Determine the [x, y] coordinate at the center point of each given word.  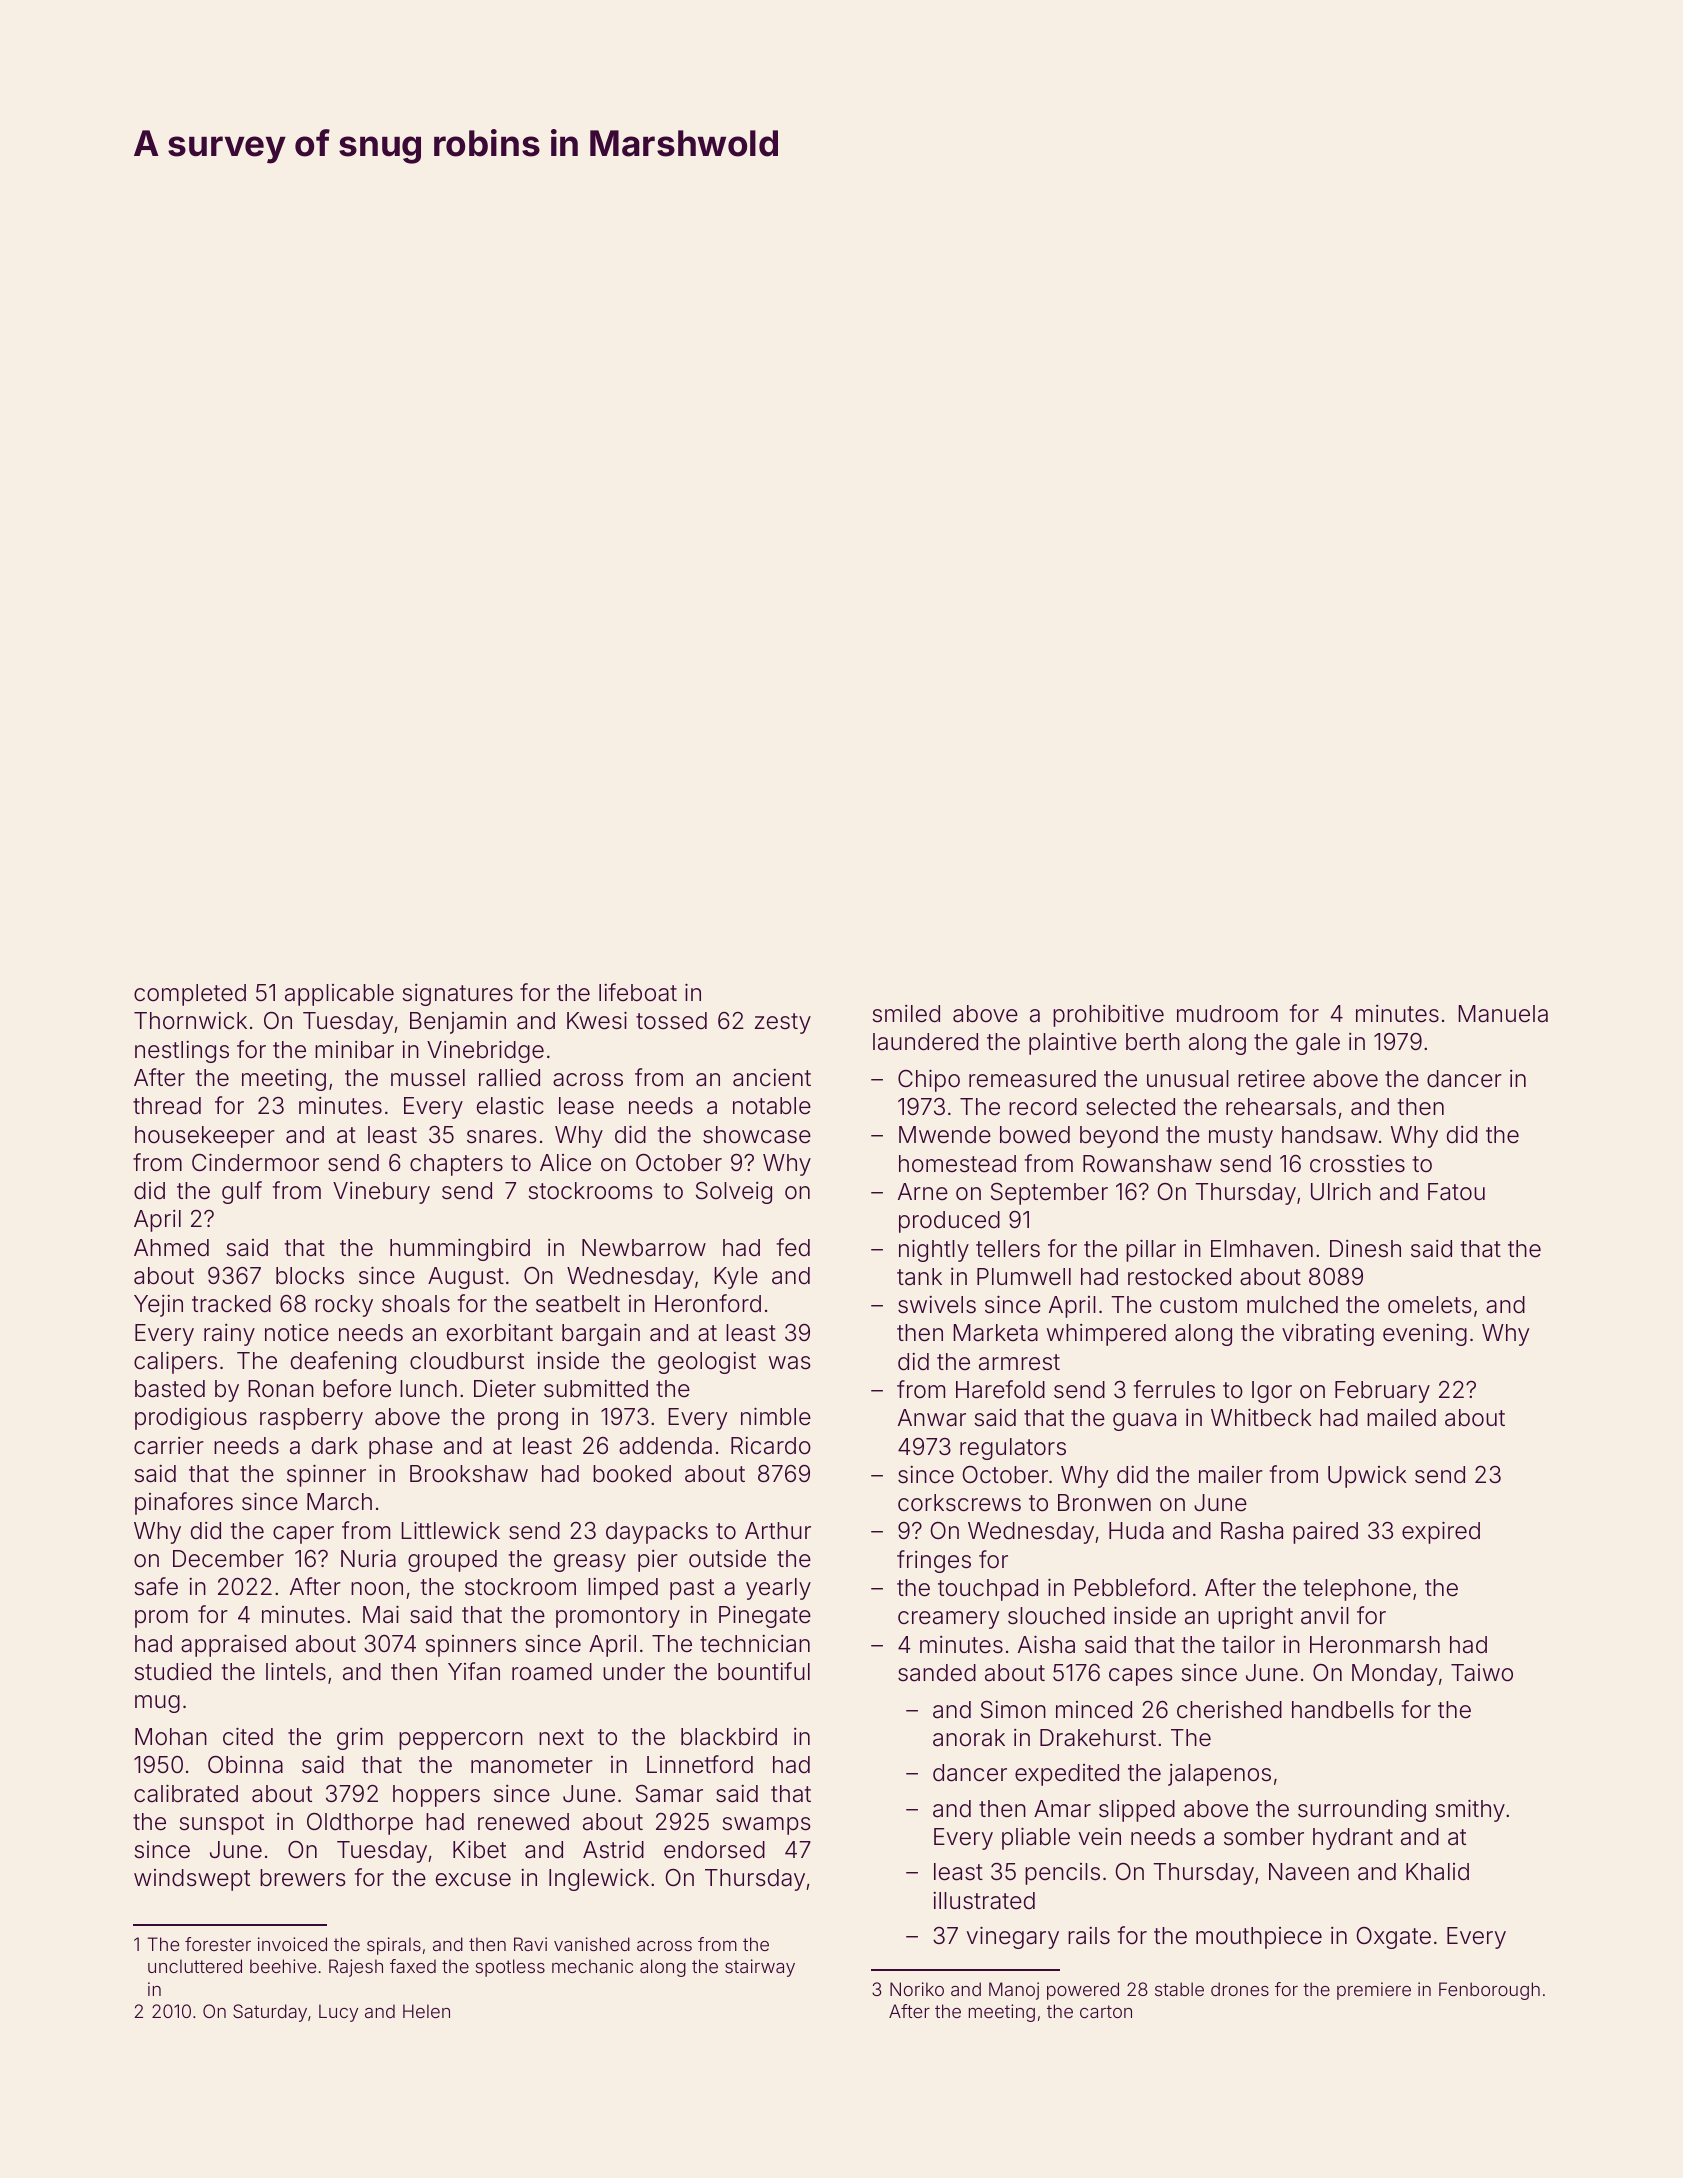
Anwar [932, 1418]
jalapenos [1219, 1775]
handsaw [1330, 1135]
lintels [296, 1671]
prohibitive [1108, 1016]
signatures [457, 995]
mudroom [1227, 1014]
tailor [1248, 1645]
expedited [1067, 1775]
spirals [394, 1946]
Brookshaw [469, 1474]
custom [1198, 1305]
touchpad [988, 1590]
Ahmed [171, 1247]
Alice [565, 1162]
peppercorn [461, 1741]
